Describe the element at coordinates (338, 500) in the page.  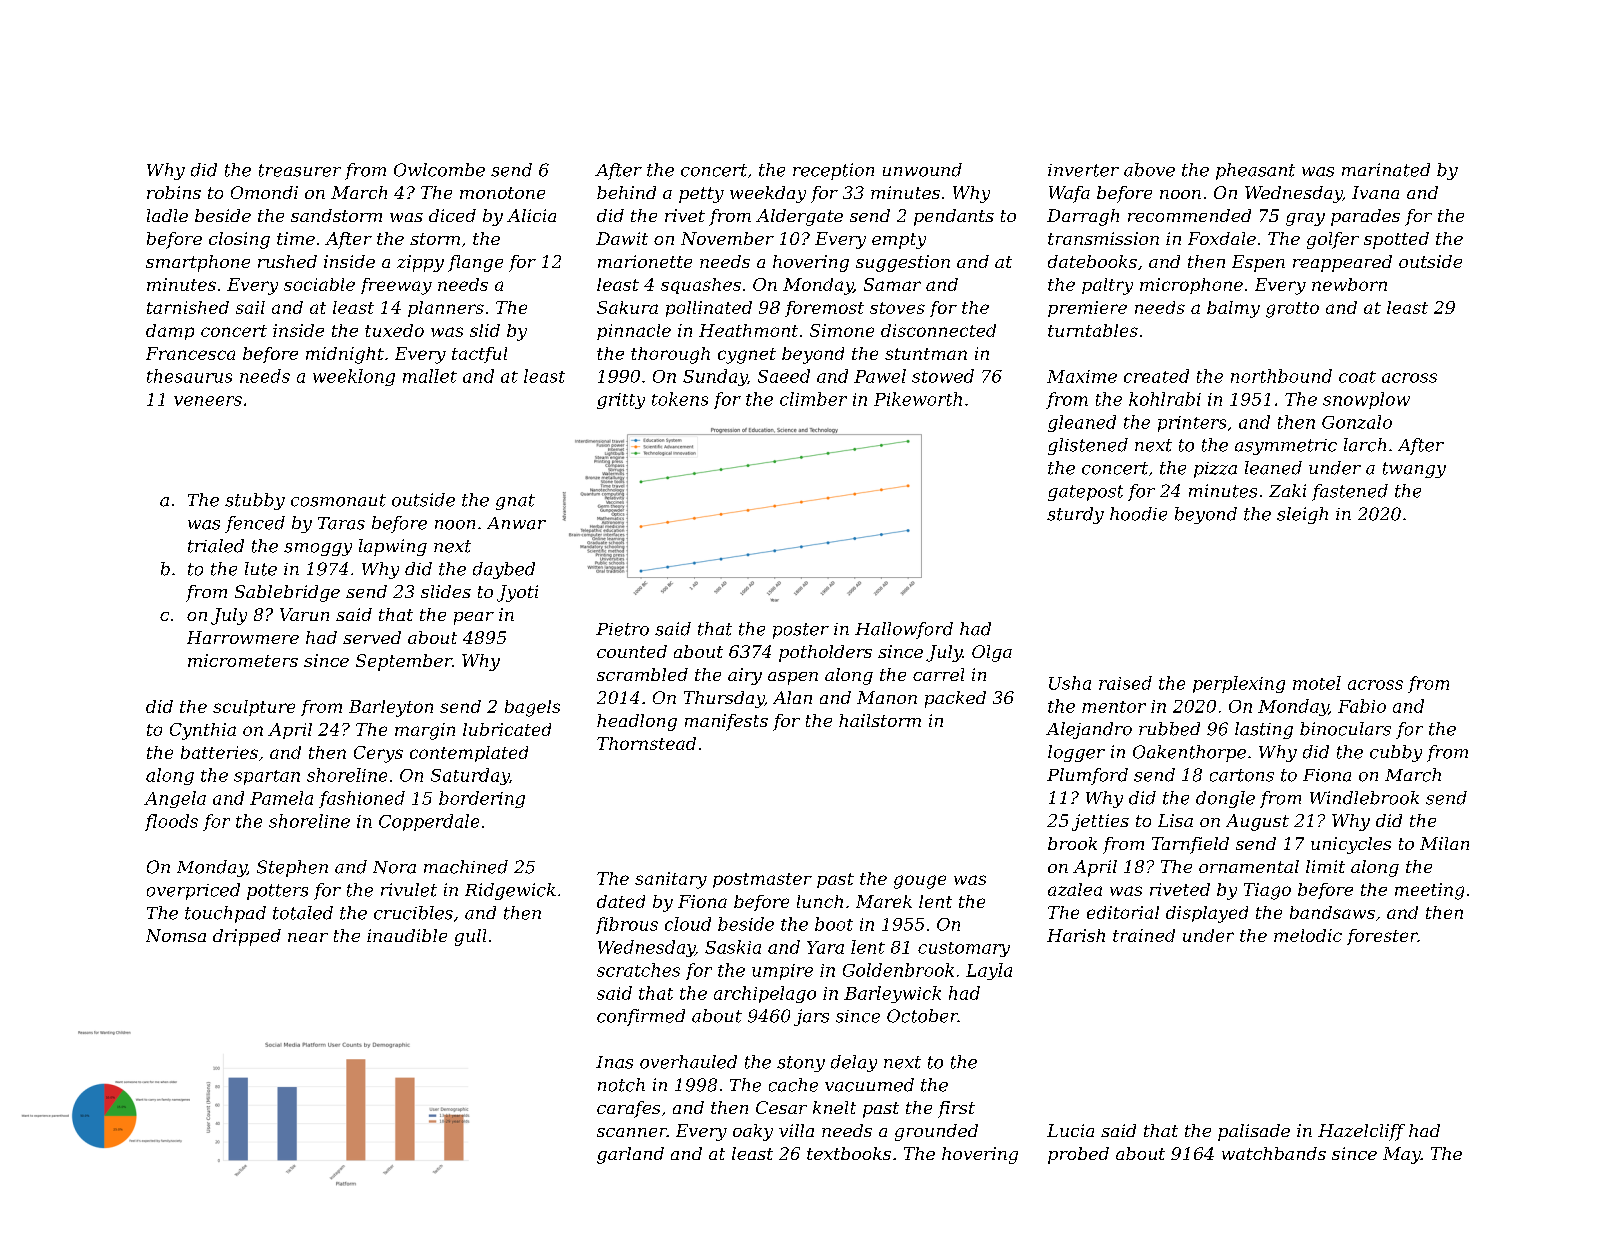
I see `cosmonaut` at that location.
